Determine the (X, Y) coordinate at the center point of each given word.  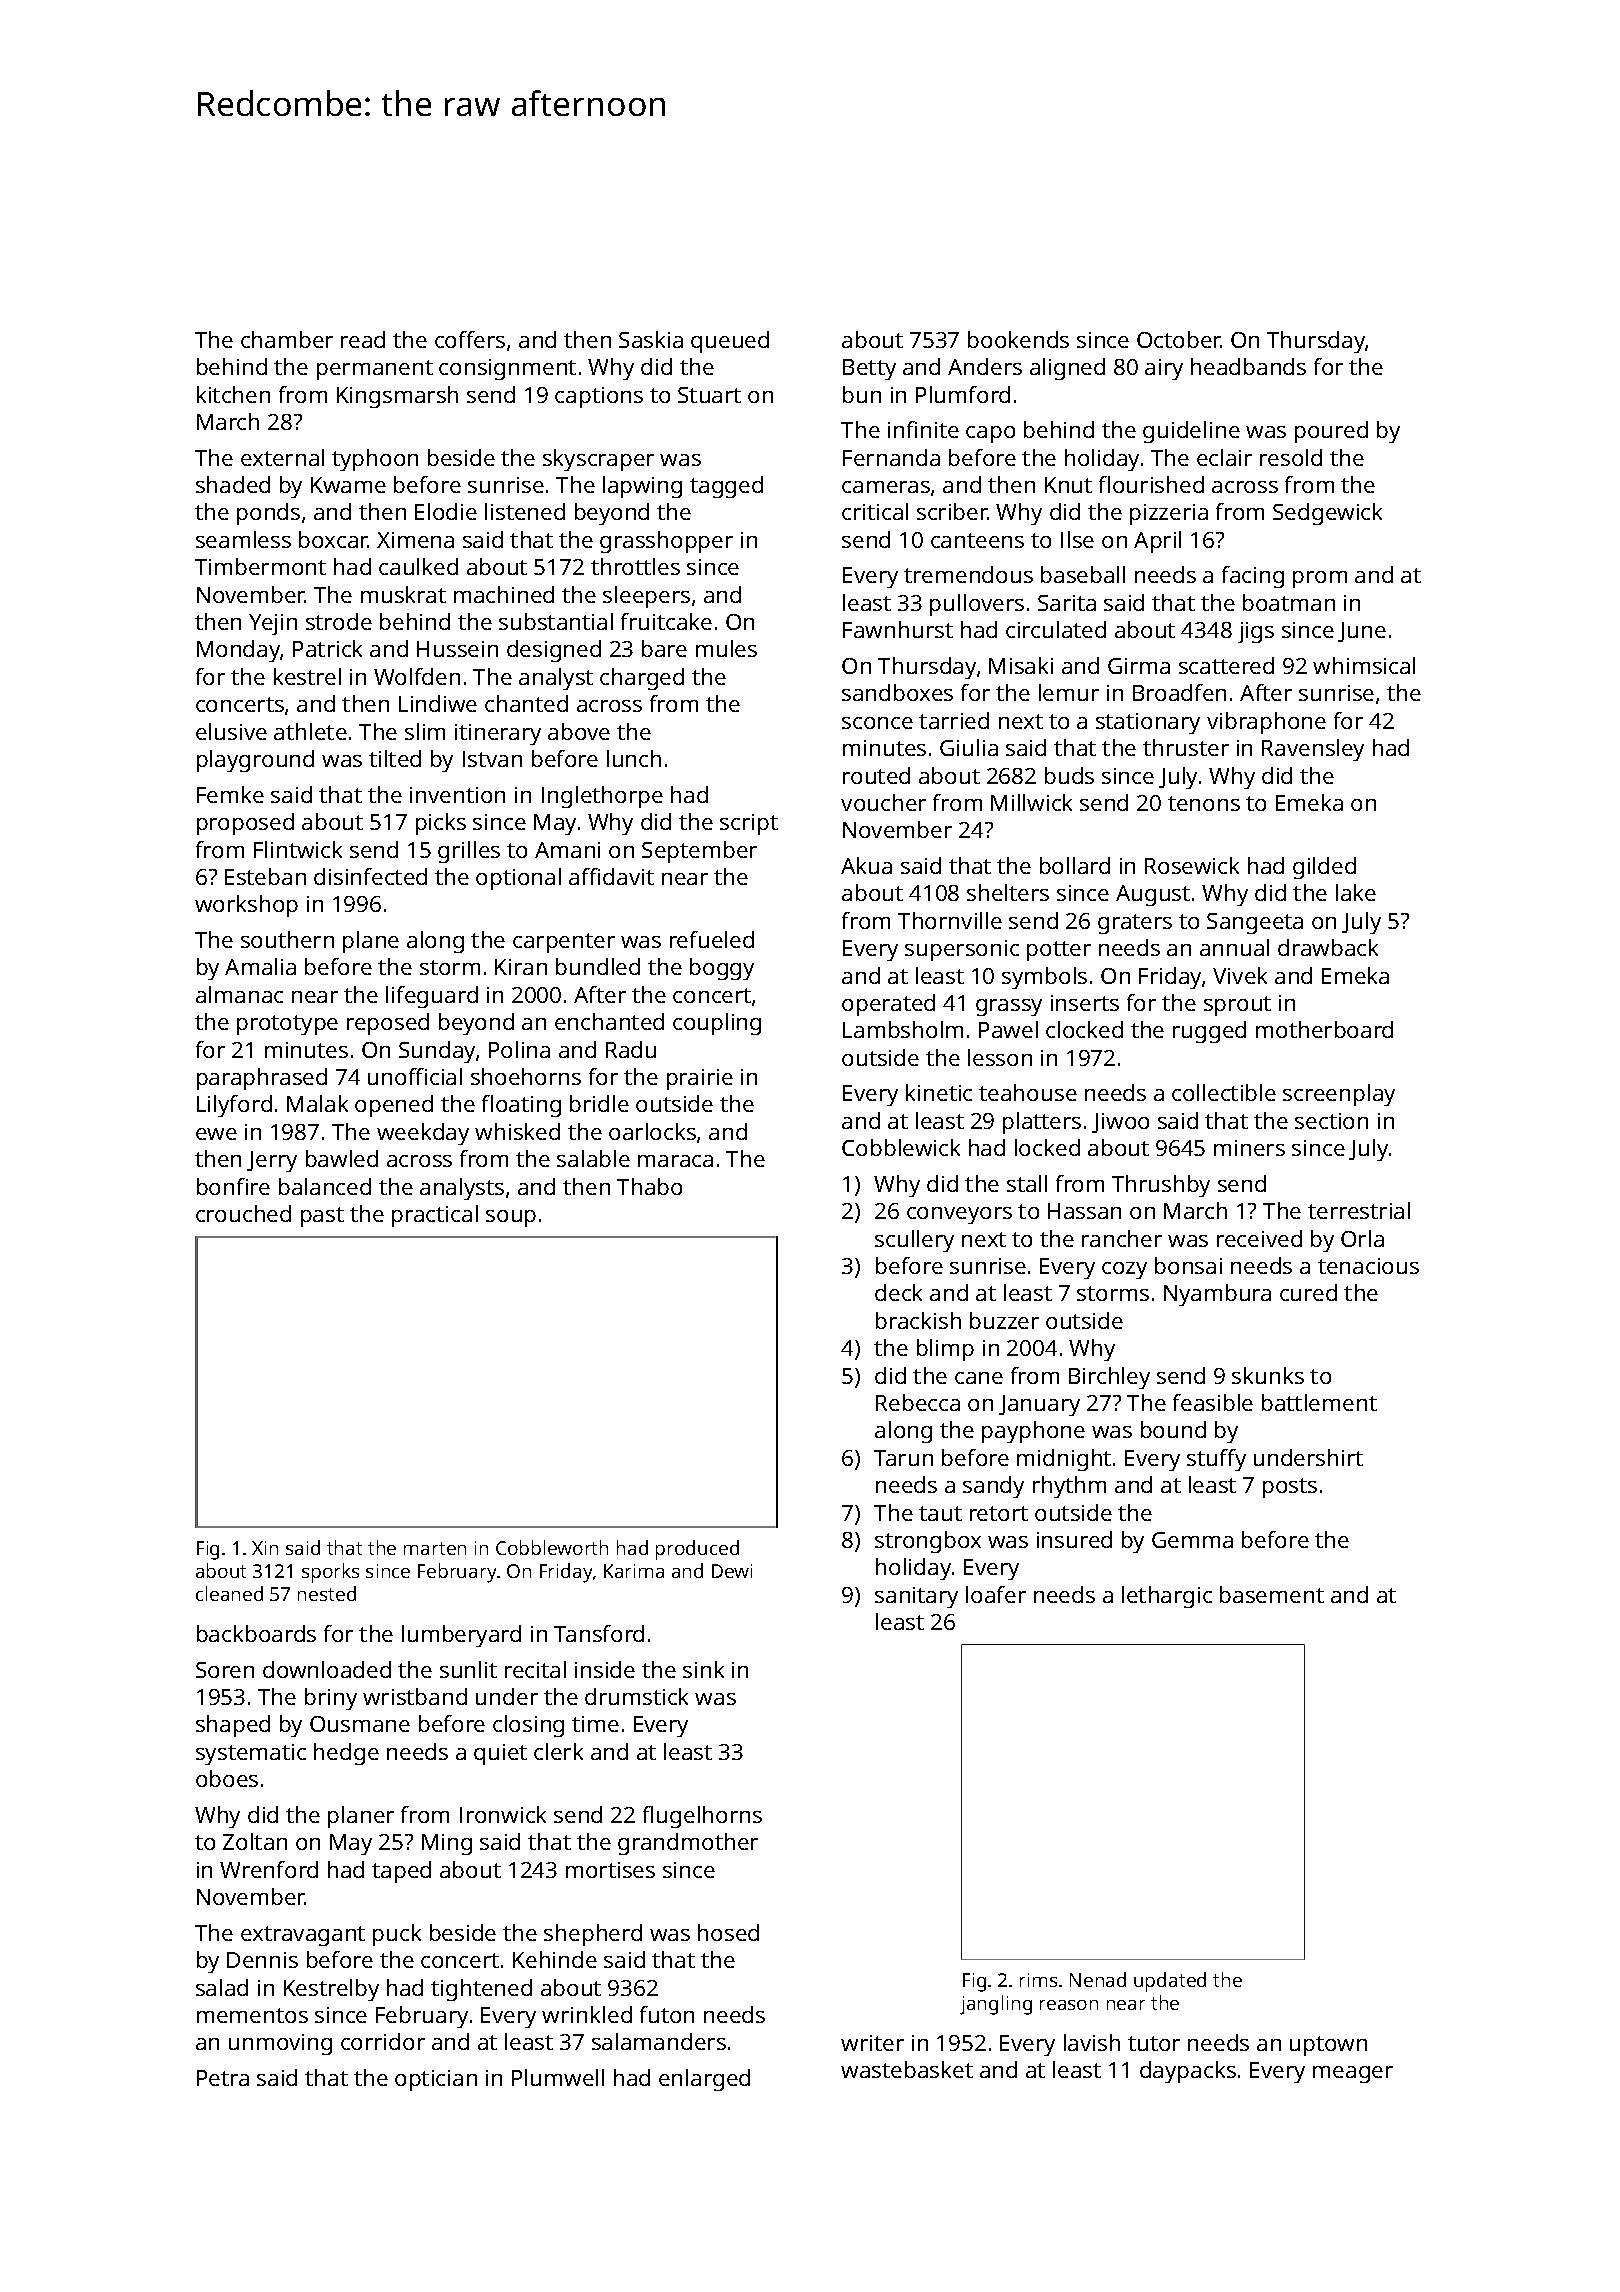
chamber (287, 339)
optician (436, 2080)
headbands (1248, 366)
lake (1356, 892)
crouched (243, 1213)
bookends (1018, 339)
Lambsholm (903, 1029)
